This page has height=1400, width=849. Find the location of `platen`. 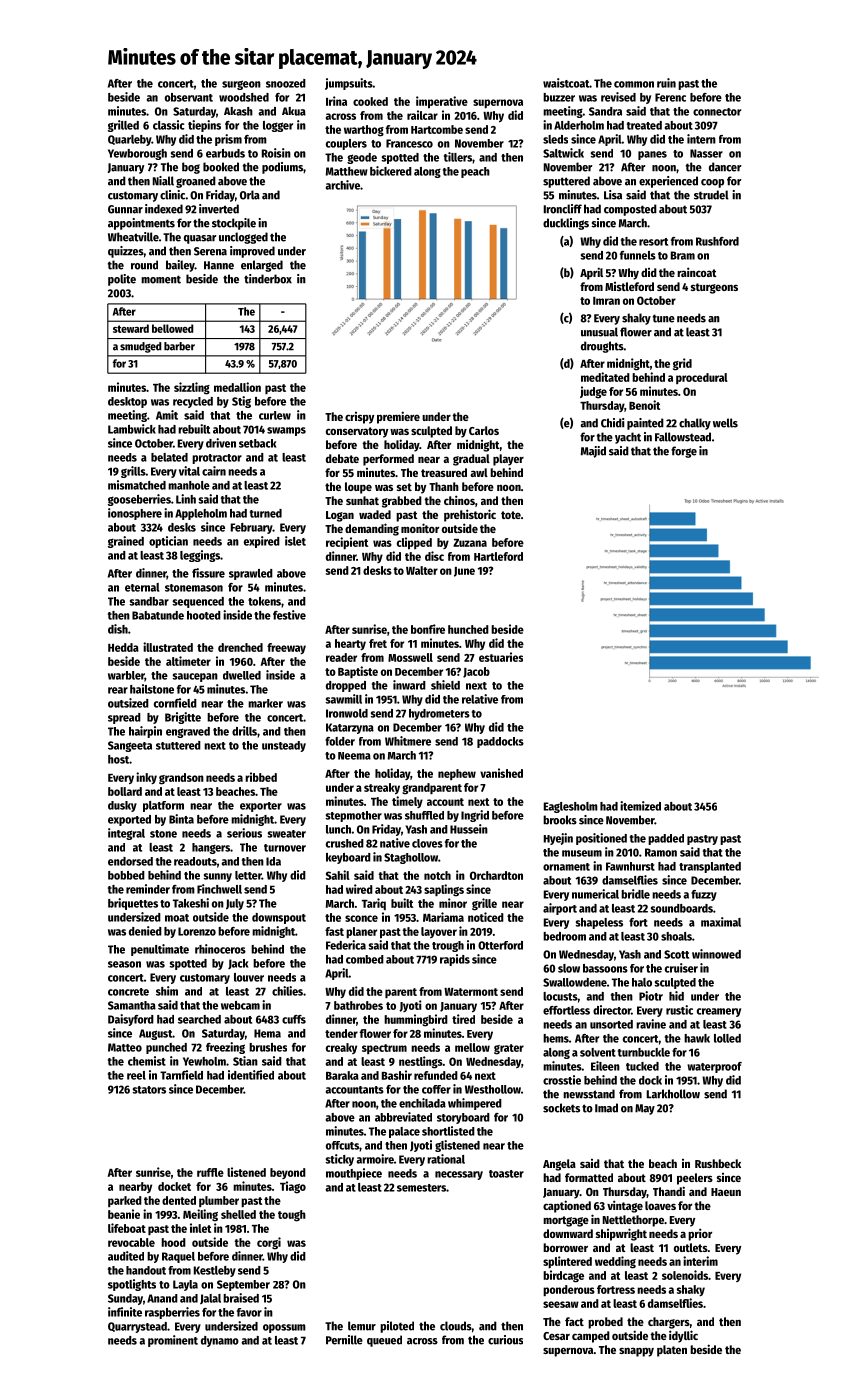

platen is located at coordinates (672, 1351).
